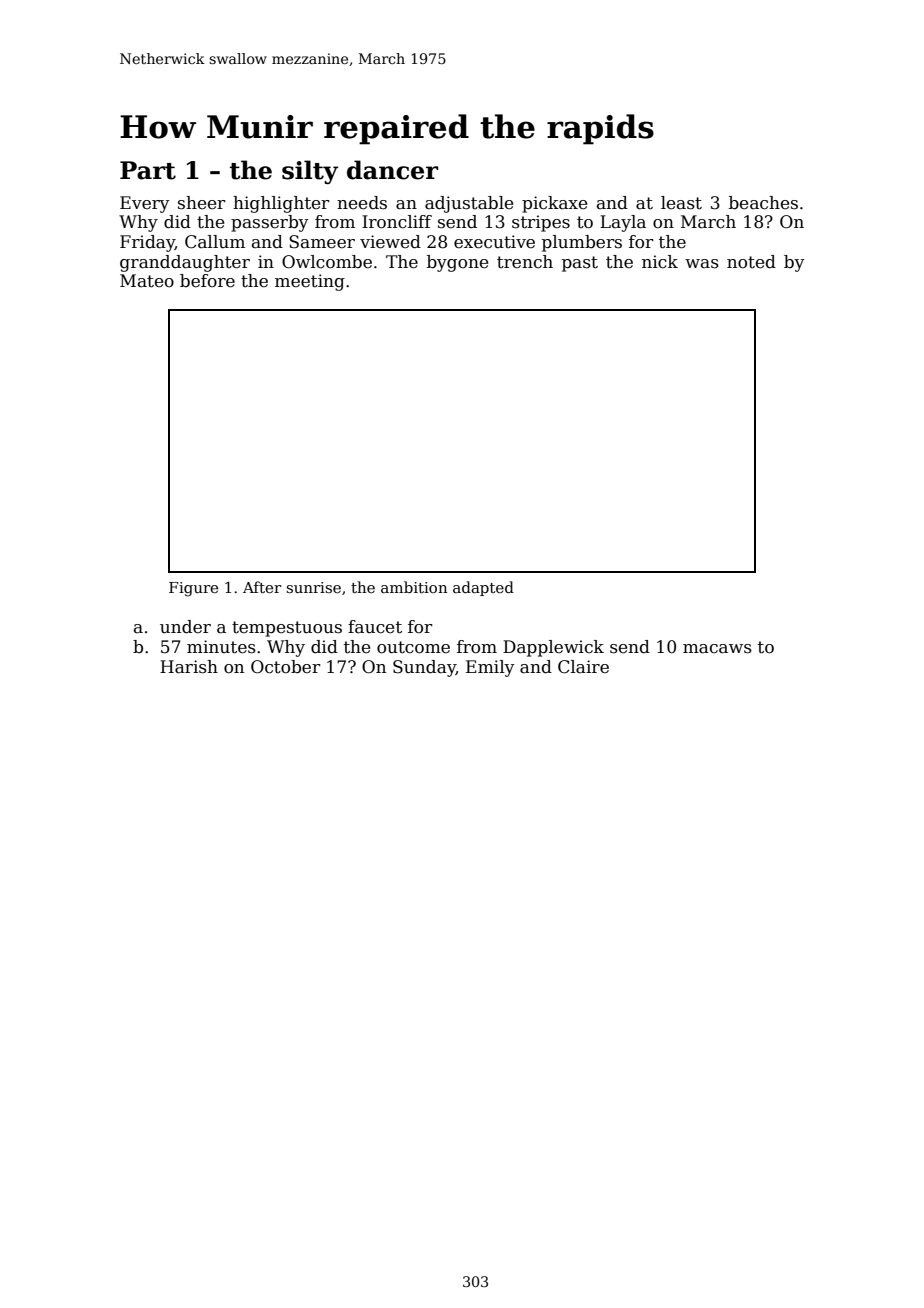 The image size is (924, 1308). Describe the element at coordinates (207, 281) in the screenshot. I see `before` at that location.
